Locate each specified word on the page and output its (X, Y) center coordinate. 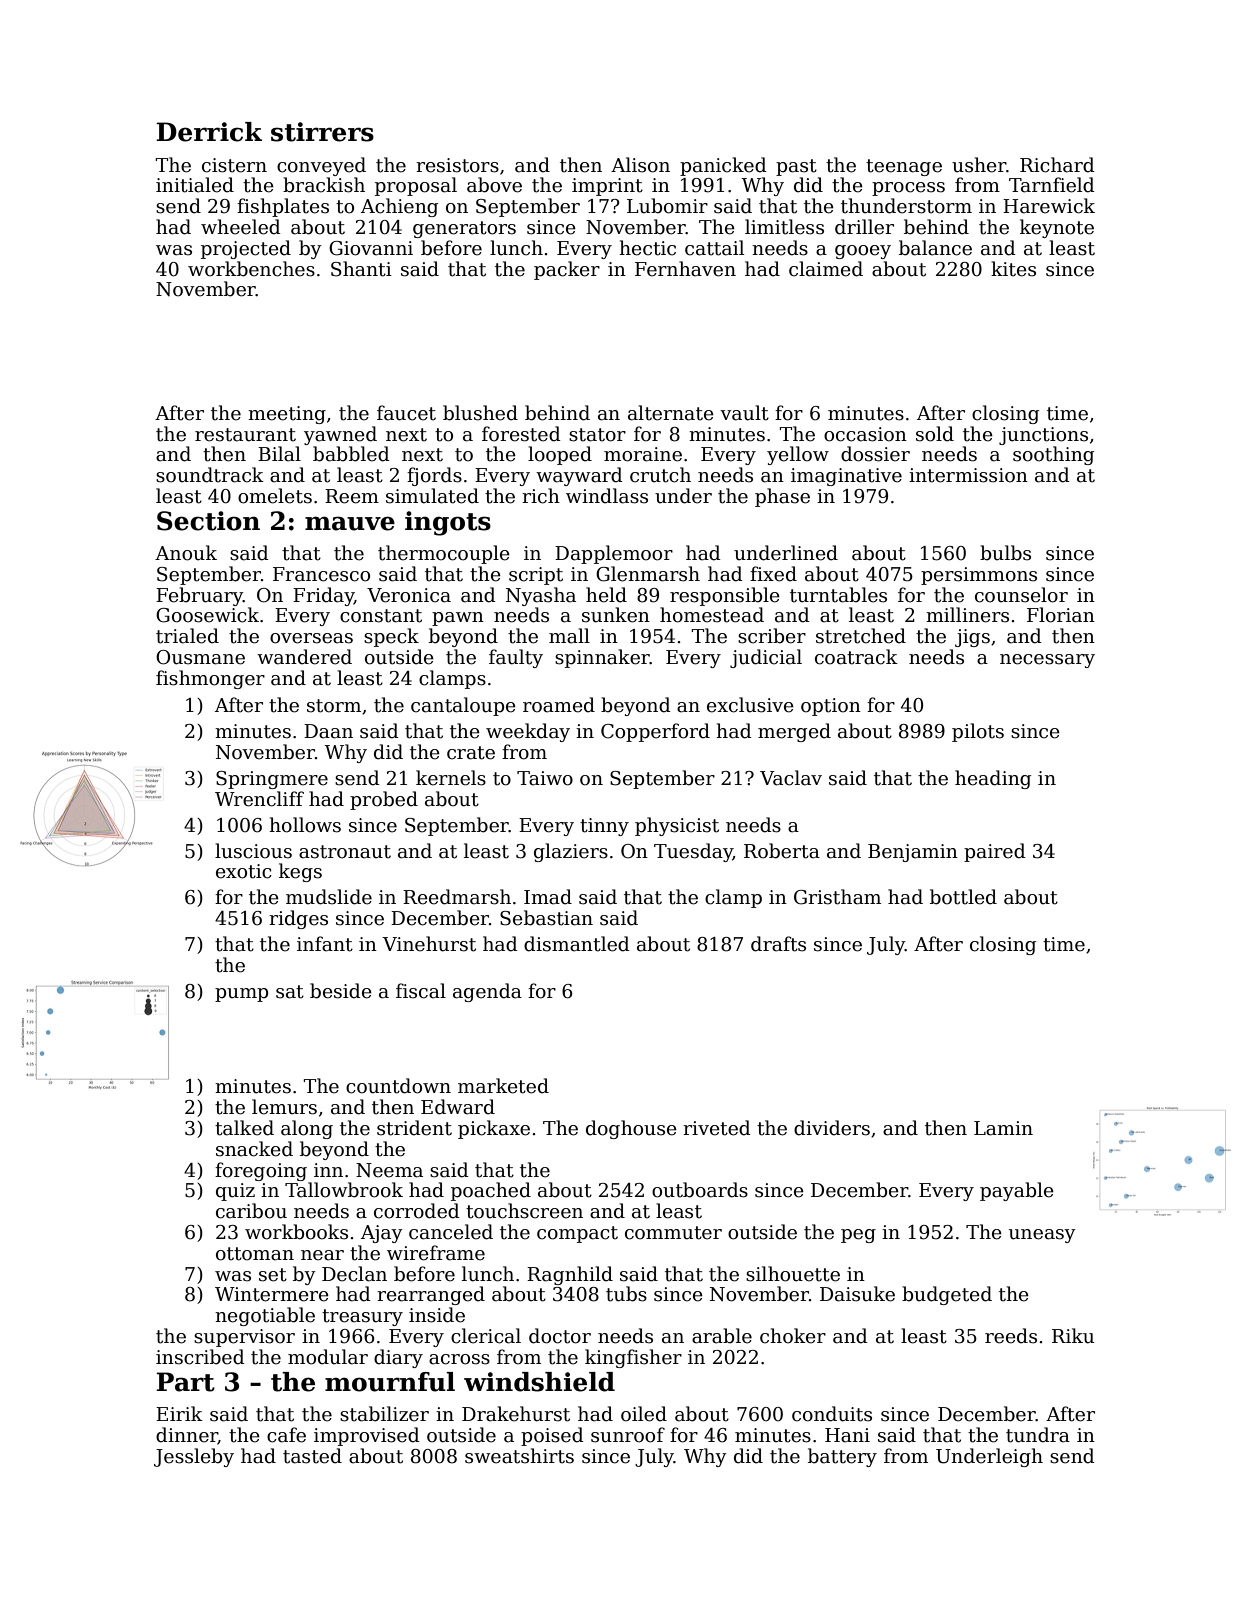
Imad (548, 897)
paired (995, 852)
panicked (723, 166)
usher (979, 165)
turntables (838, 595)
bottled (963, 897)
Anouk (186, 553)
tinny (604, 827)
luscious (253, 851)
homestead (712, 615)
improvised (367, 1436)
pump (241, 995)
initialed (195, 185)
